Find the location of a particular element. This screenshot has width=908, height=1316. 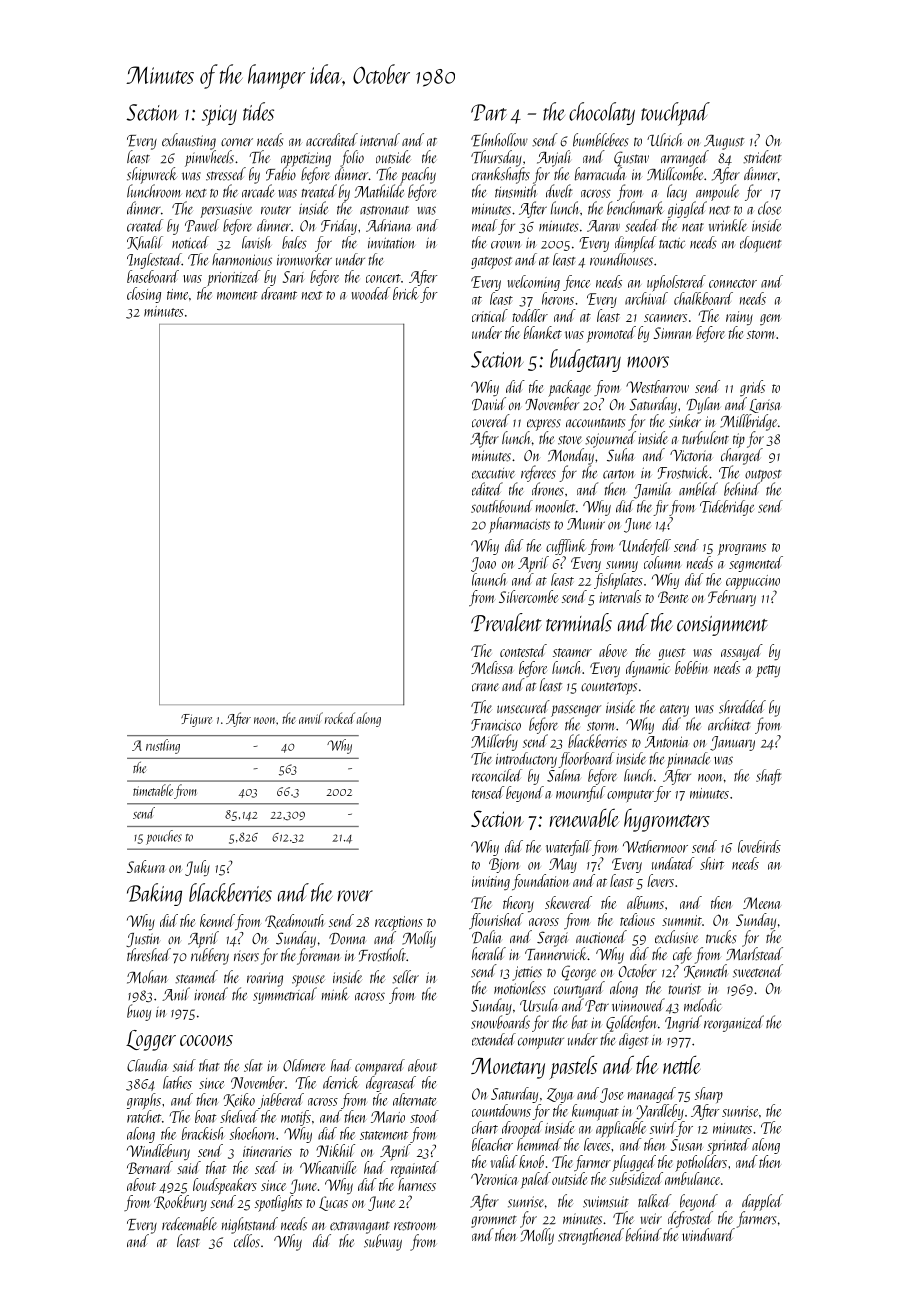

windward is located at coordinates (708, 1234).
